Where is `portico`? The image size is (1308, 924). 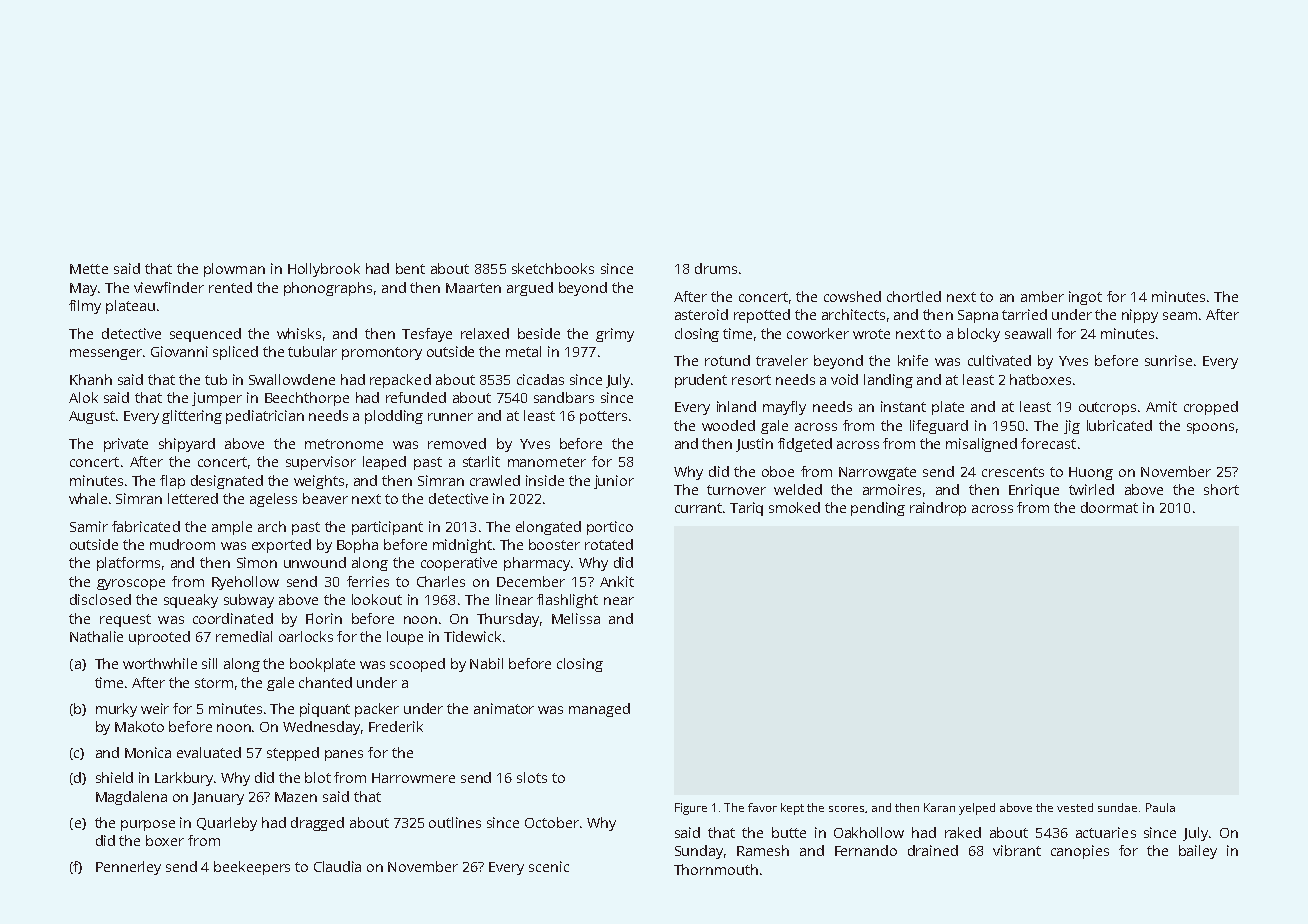
portico is located at coordinates (610, 528).
